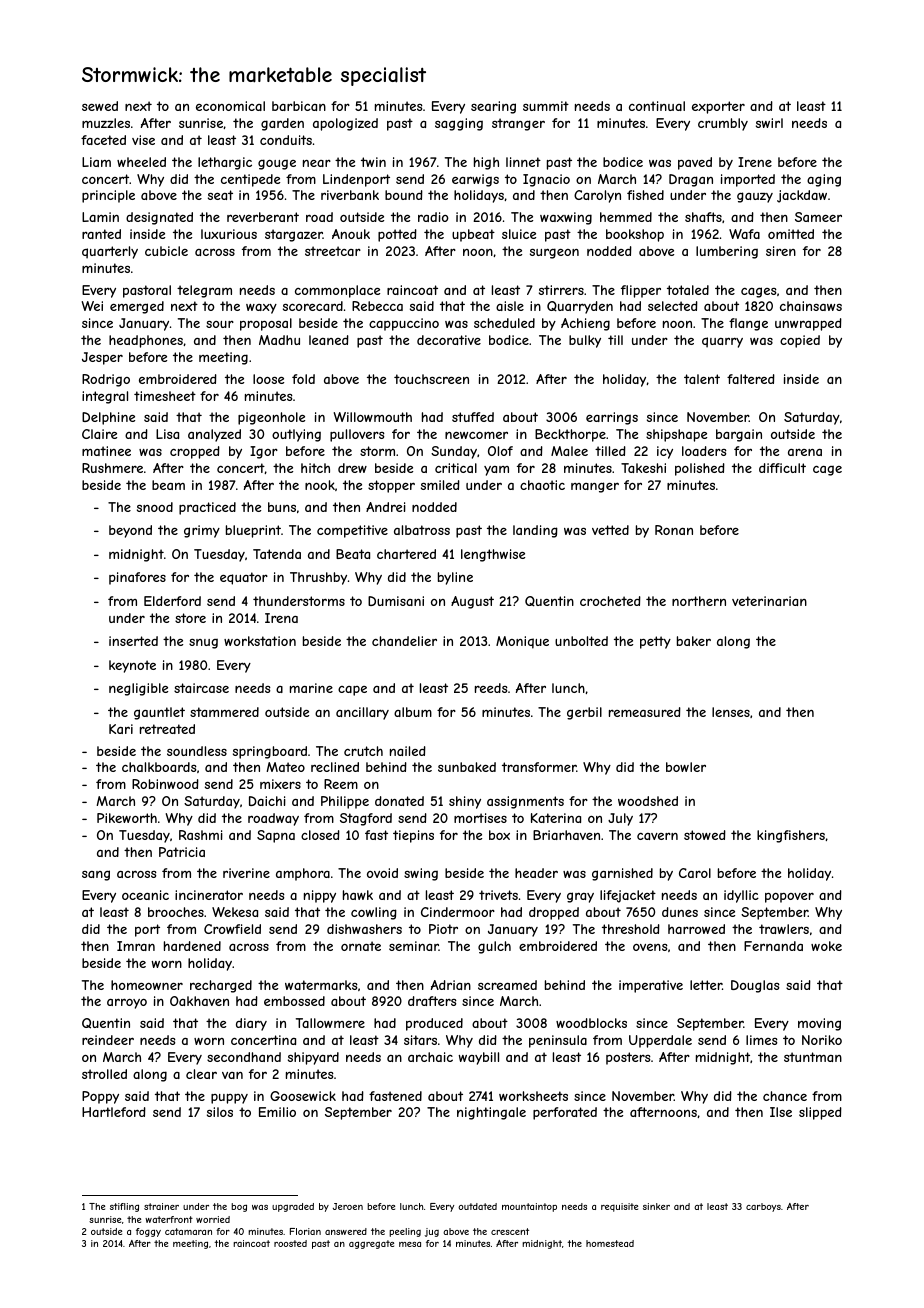 The width and height of the screenshot is (924, 1308). I want to click on retreated, so click(167, 729).
